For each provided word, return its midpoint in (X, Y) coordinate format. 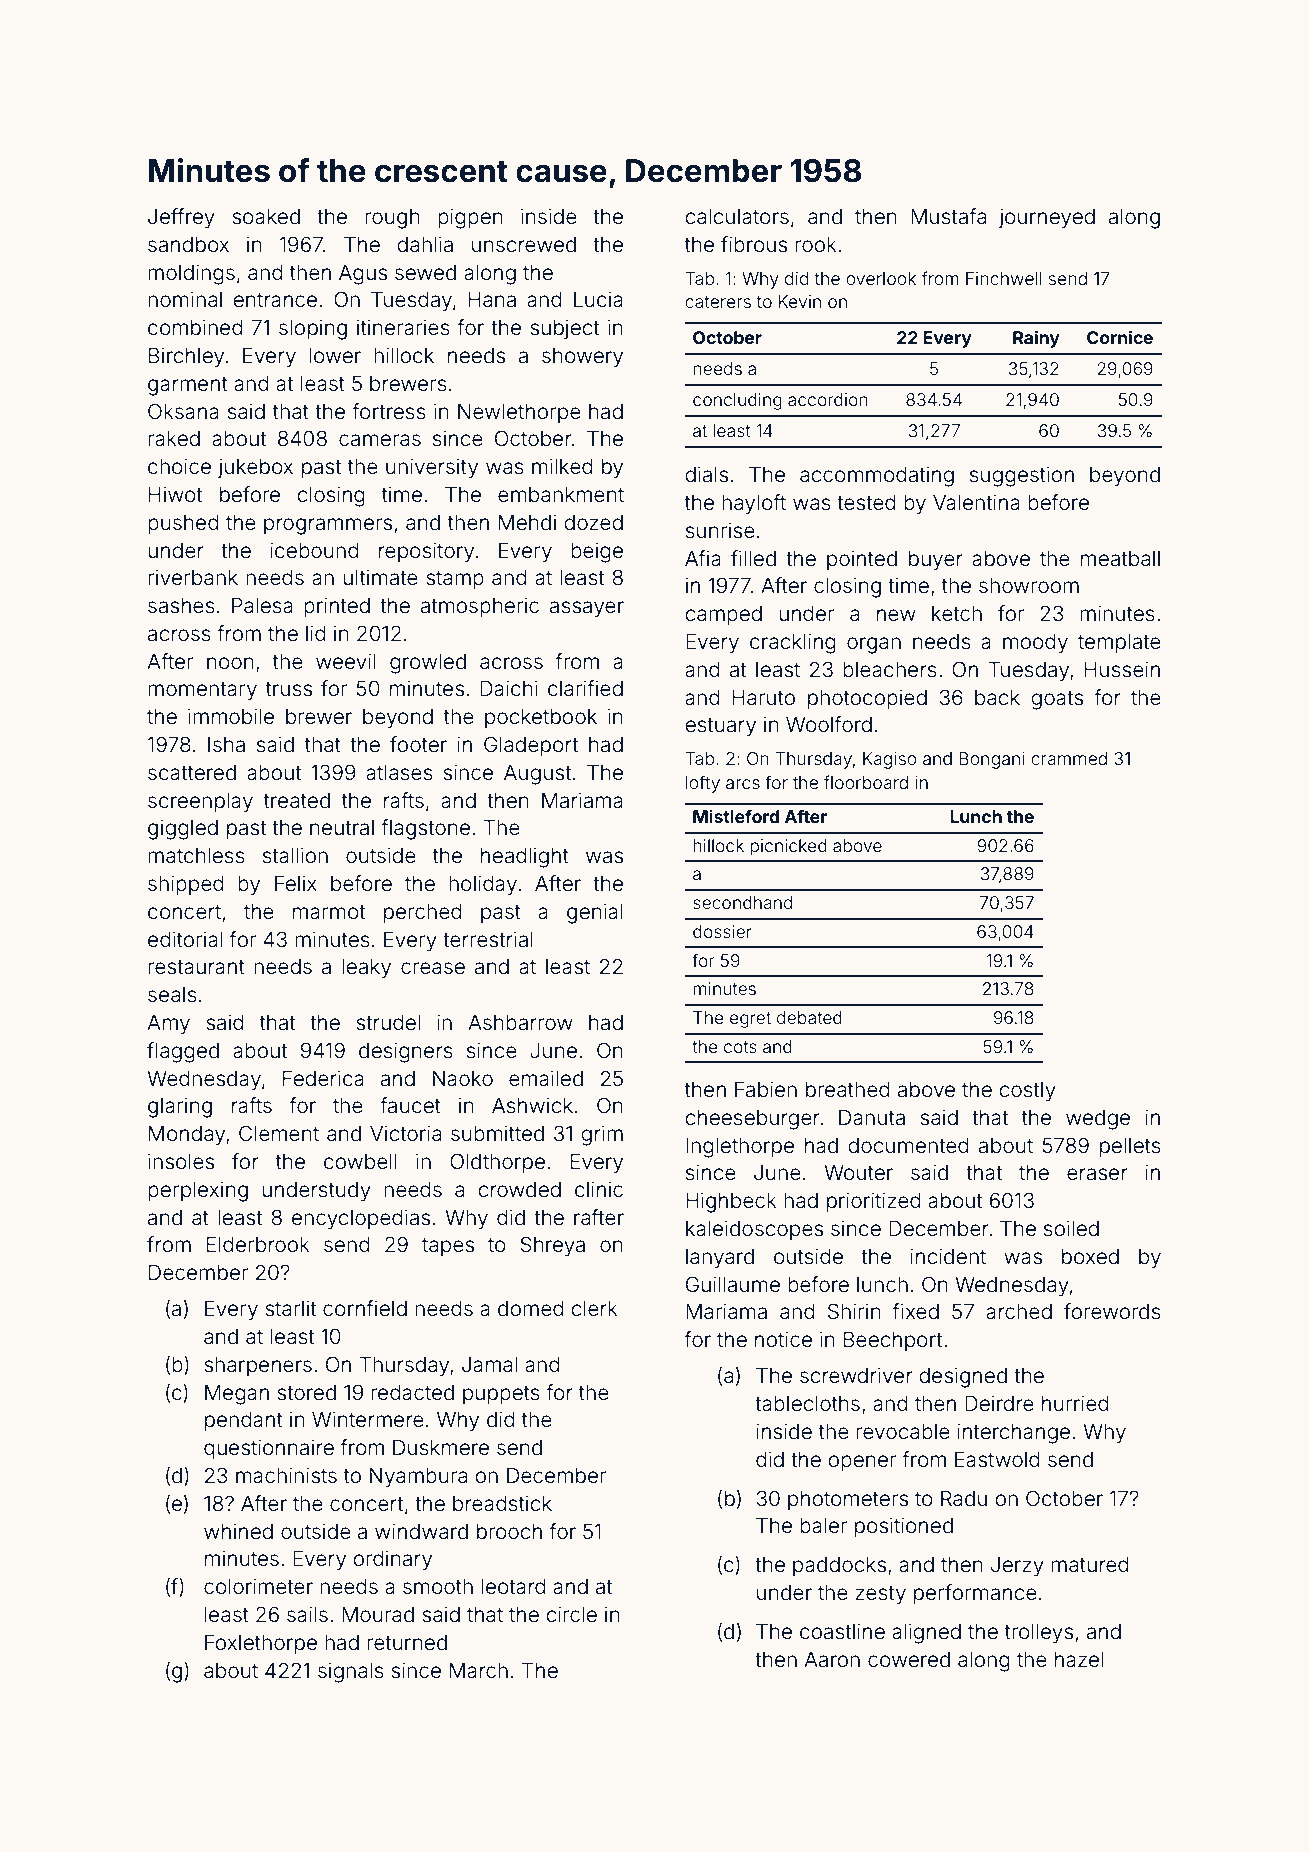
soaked (266, 217)
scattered (192, 773)
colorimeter (258, 1586)
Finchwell (1004, 278)
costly (1027, 1092)
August (537, 775)
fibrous (754, 244)
